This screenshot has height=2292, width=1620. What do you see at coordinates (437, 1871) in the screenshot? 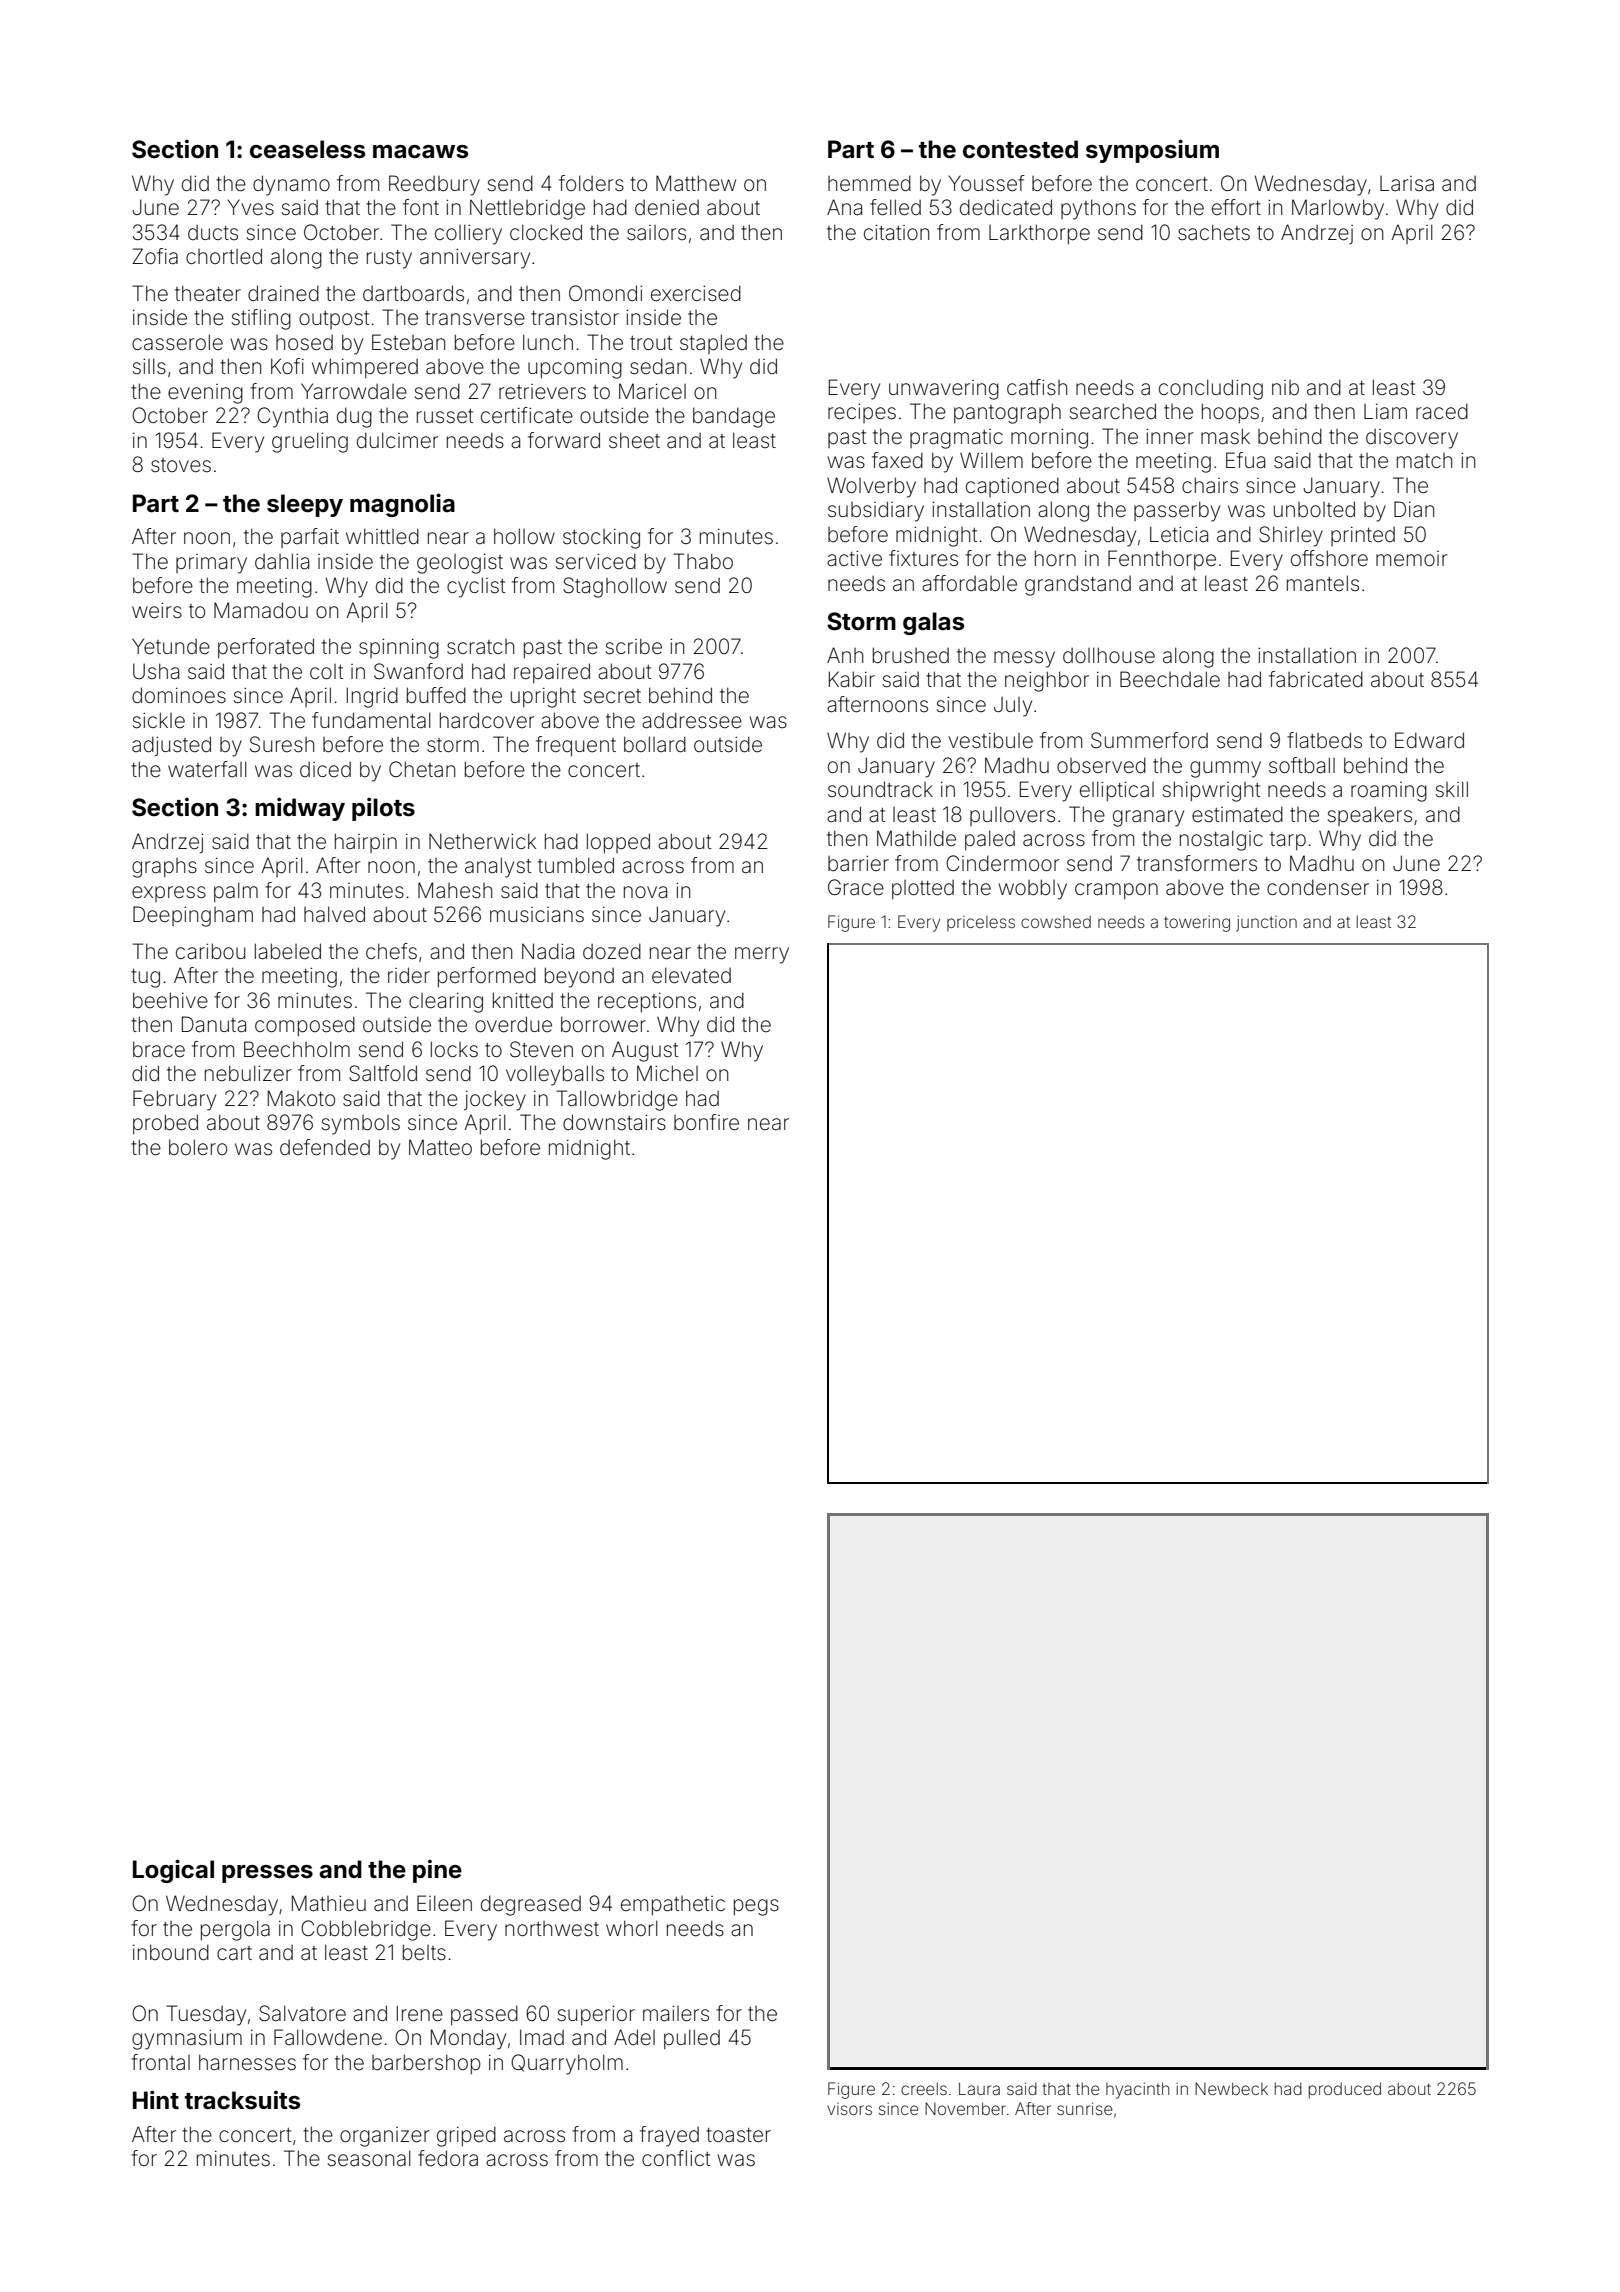
I see `pine` at bounding box center [437, 1871].
